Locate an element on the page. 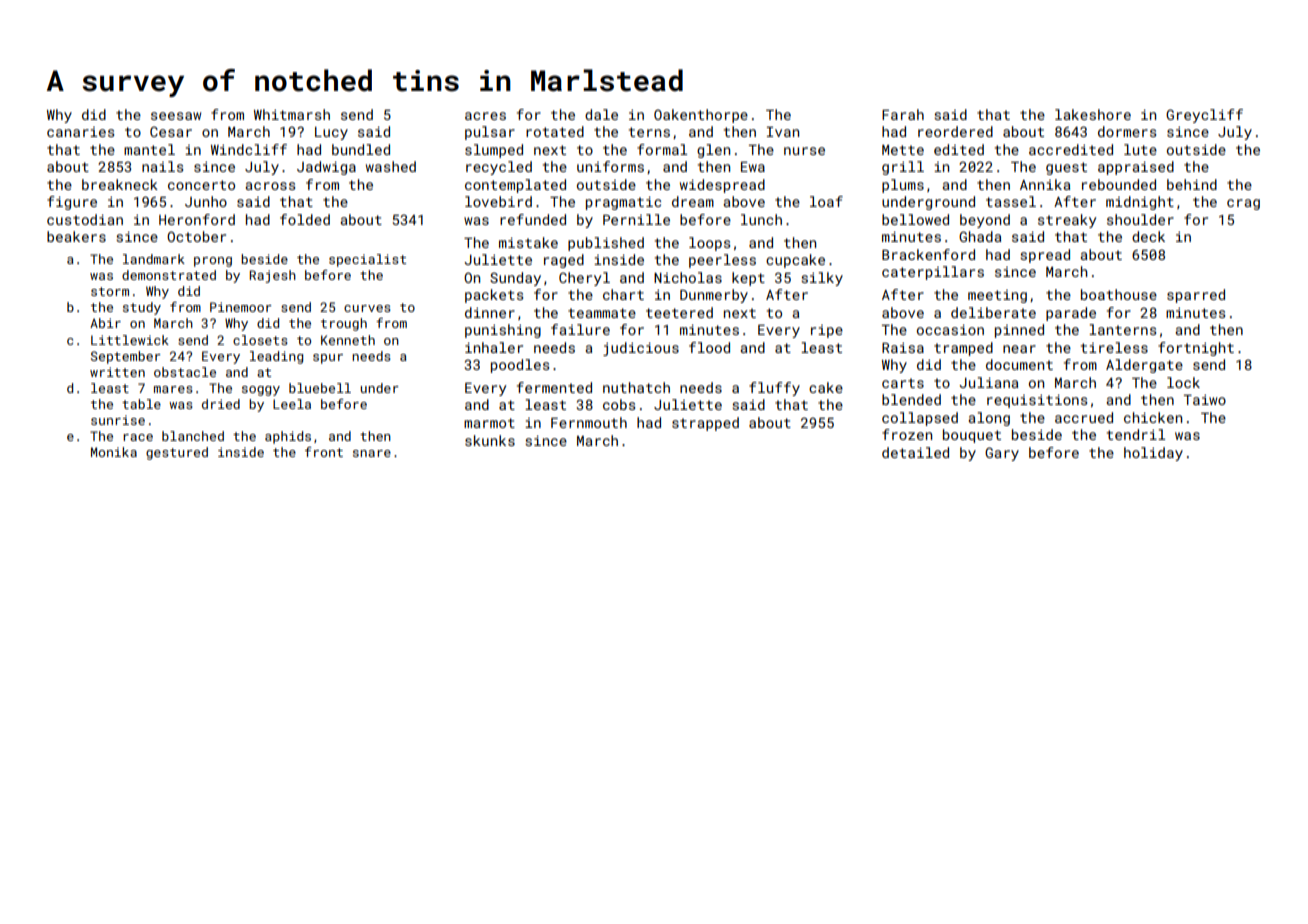 Image resolution: width=1308 pixels, height=924 pixels. silky is located at coordinates (822, 279).
